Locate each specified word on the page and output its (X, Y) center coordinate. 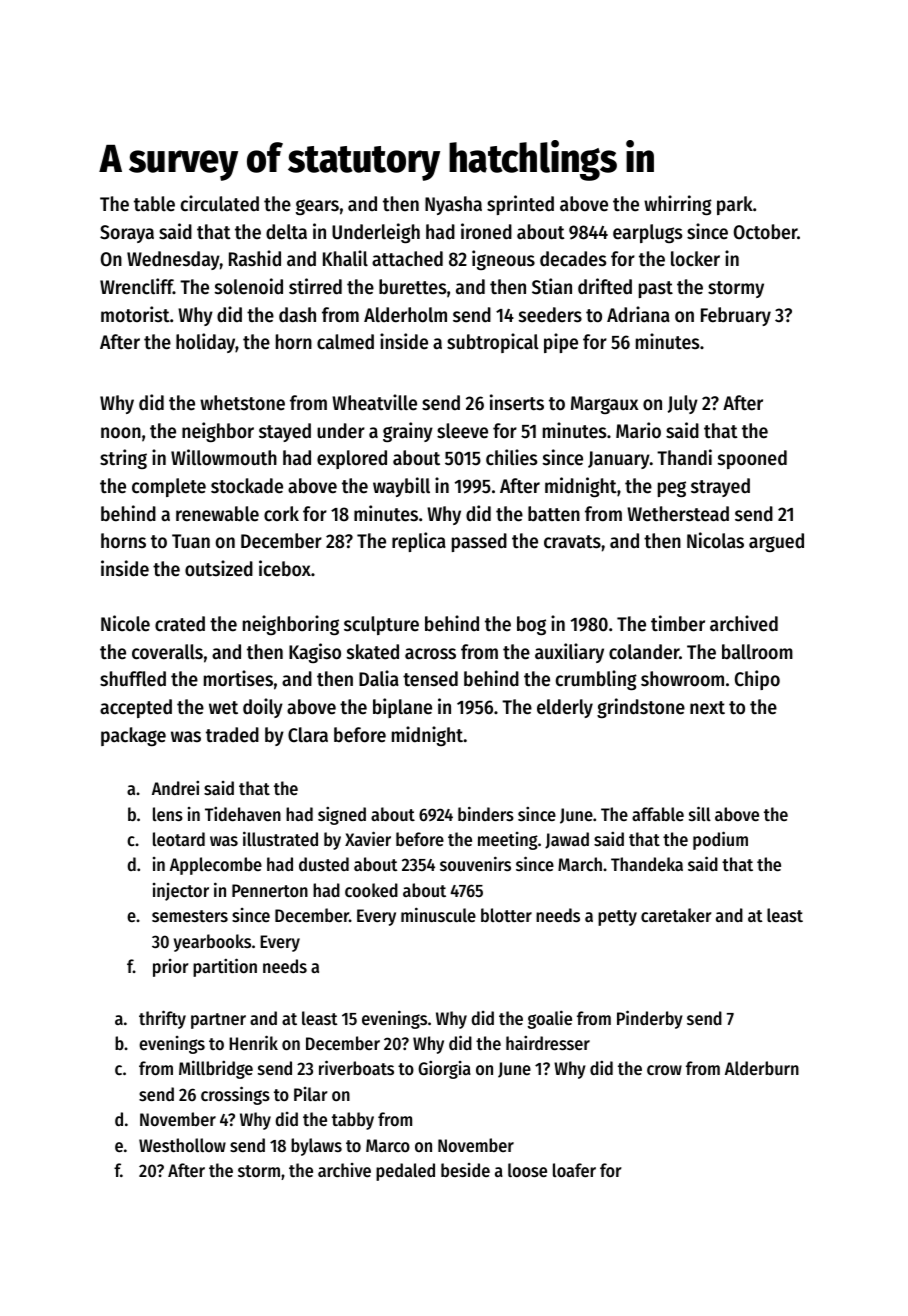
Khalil (345, 258)
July (683, 404)
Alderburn (762, 1068)
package (133, 736)
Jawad (567, 840)
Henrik (253, 1042)
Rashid (255, 258)
